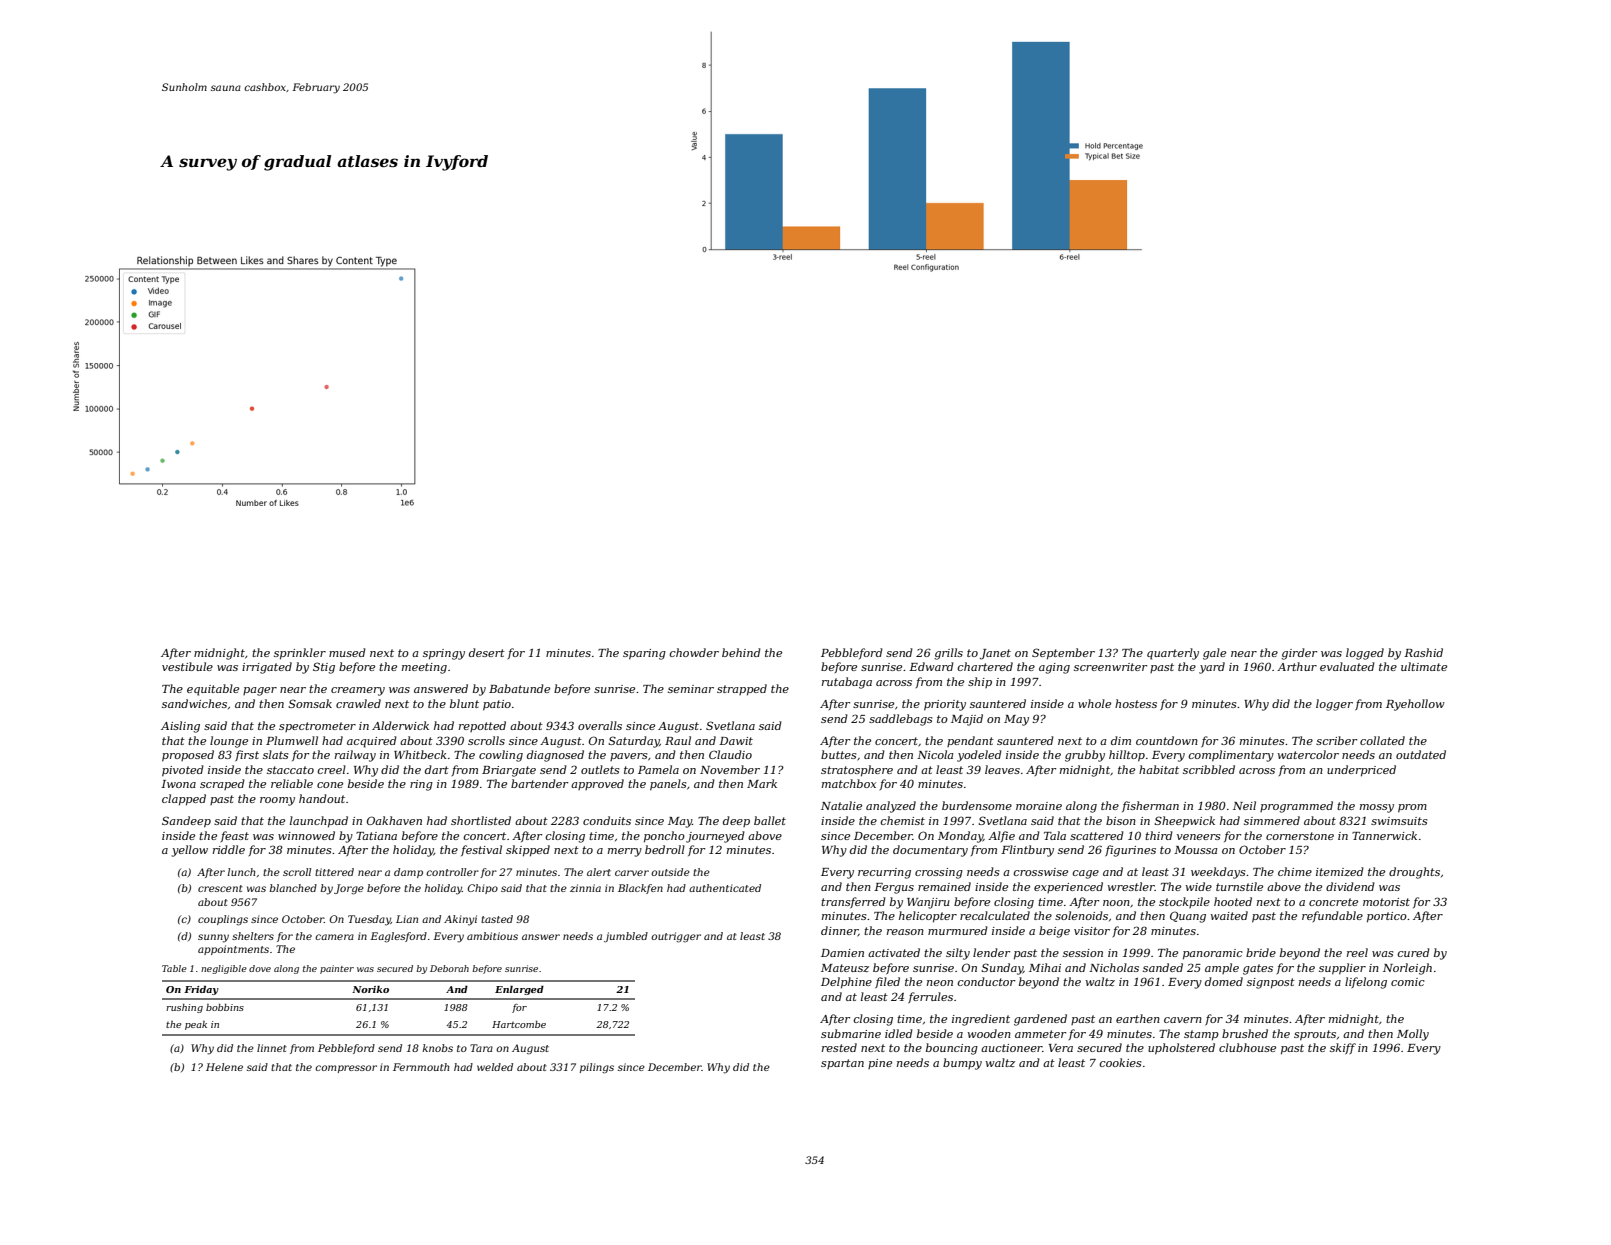  What do you see at coordinates (253, 936) in the image?
I see `shelters` at bounding box center [253, 936].
